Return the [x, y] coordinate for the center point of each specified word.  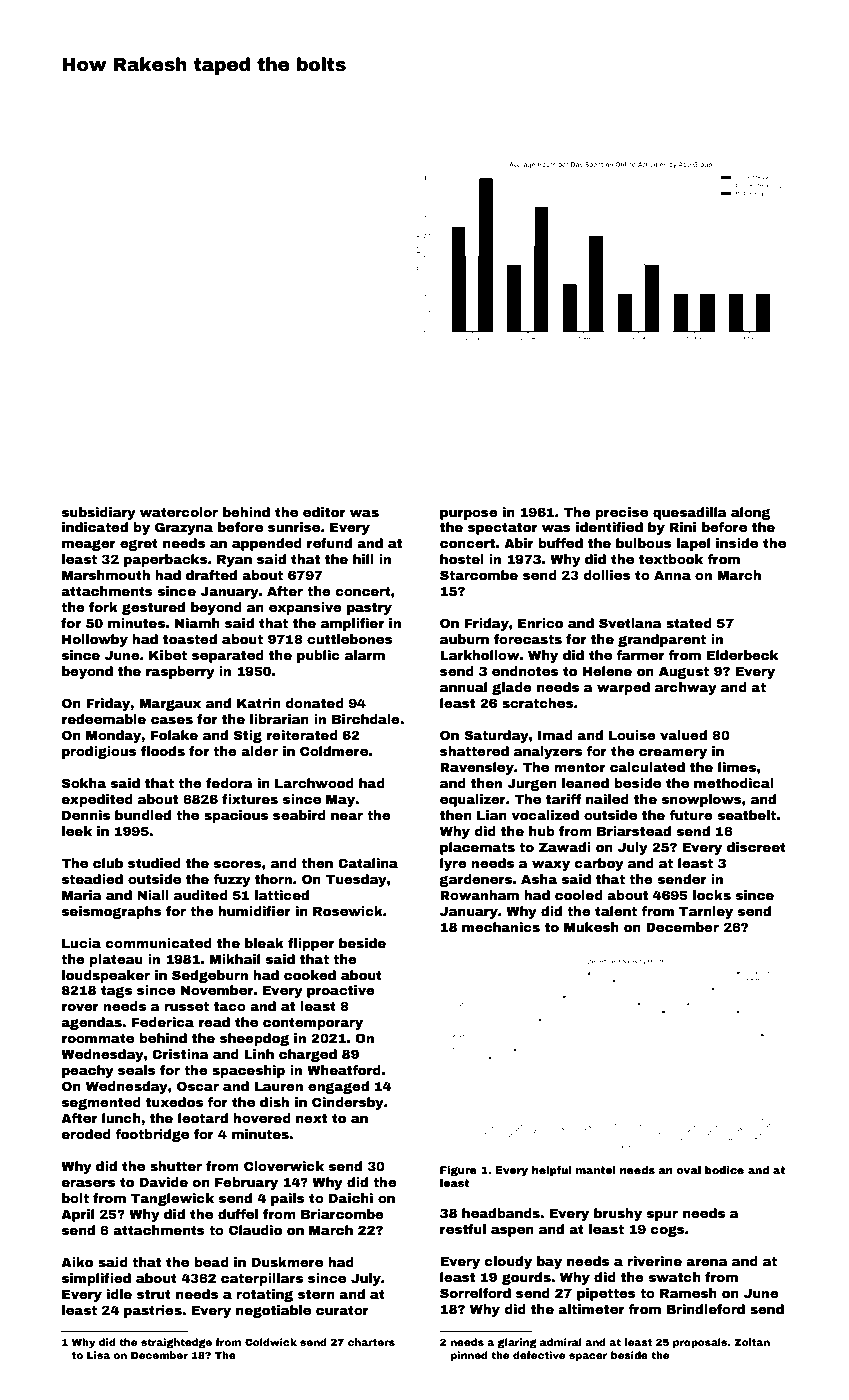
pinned [469, 1356]
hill [363, 559]
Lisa [98, 1355]
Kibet [168, 655]
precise [621, 513]
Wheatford [344, 1070]
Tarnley [706, 912]
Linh [259, 1054]
